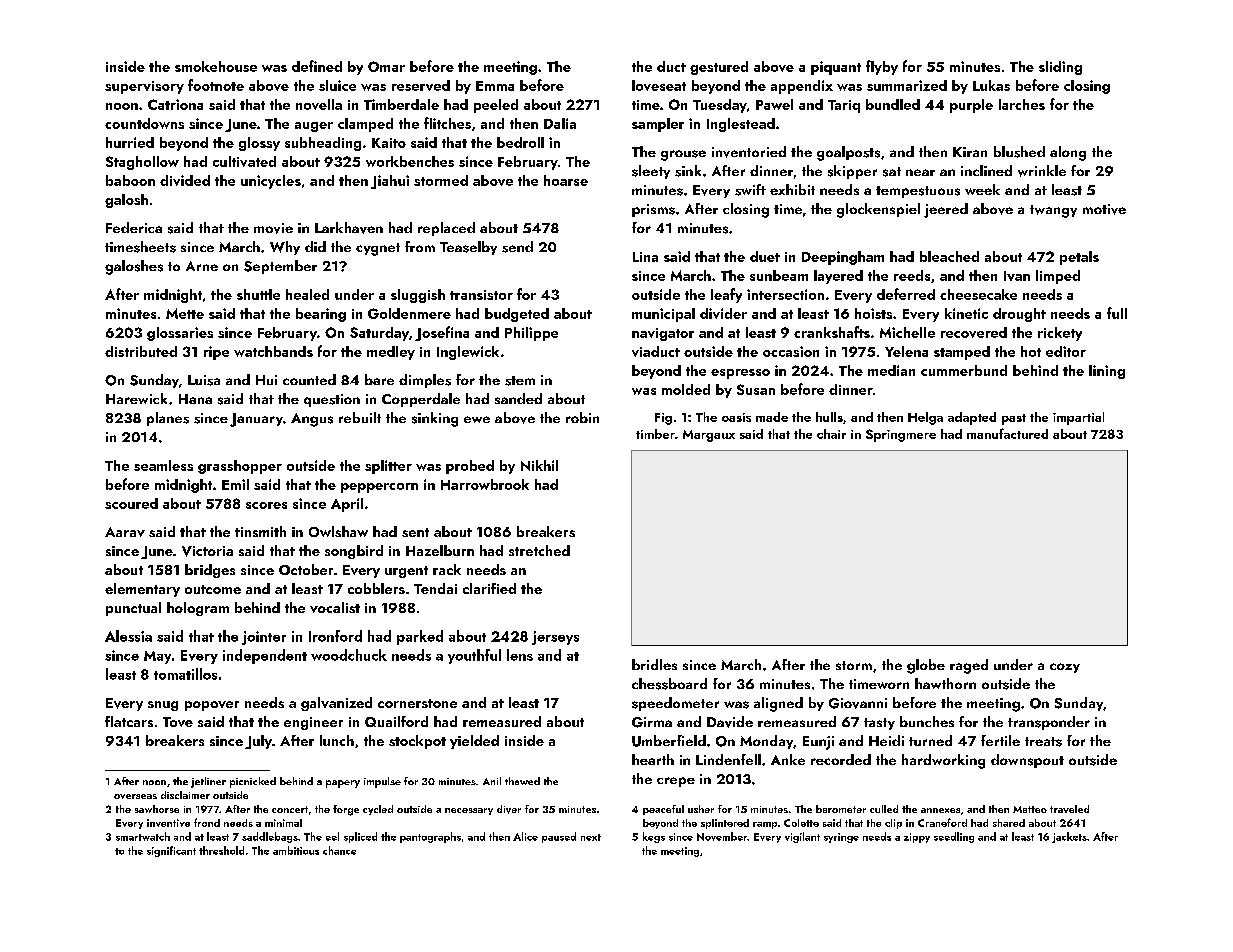 Image resolution: width=1233 pixels, height=952 pixels. What do you see at coordinates (485, 484) in the document?
I see `Harrowbrook` at bounding box center [485, 484].
